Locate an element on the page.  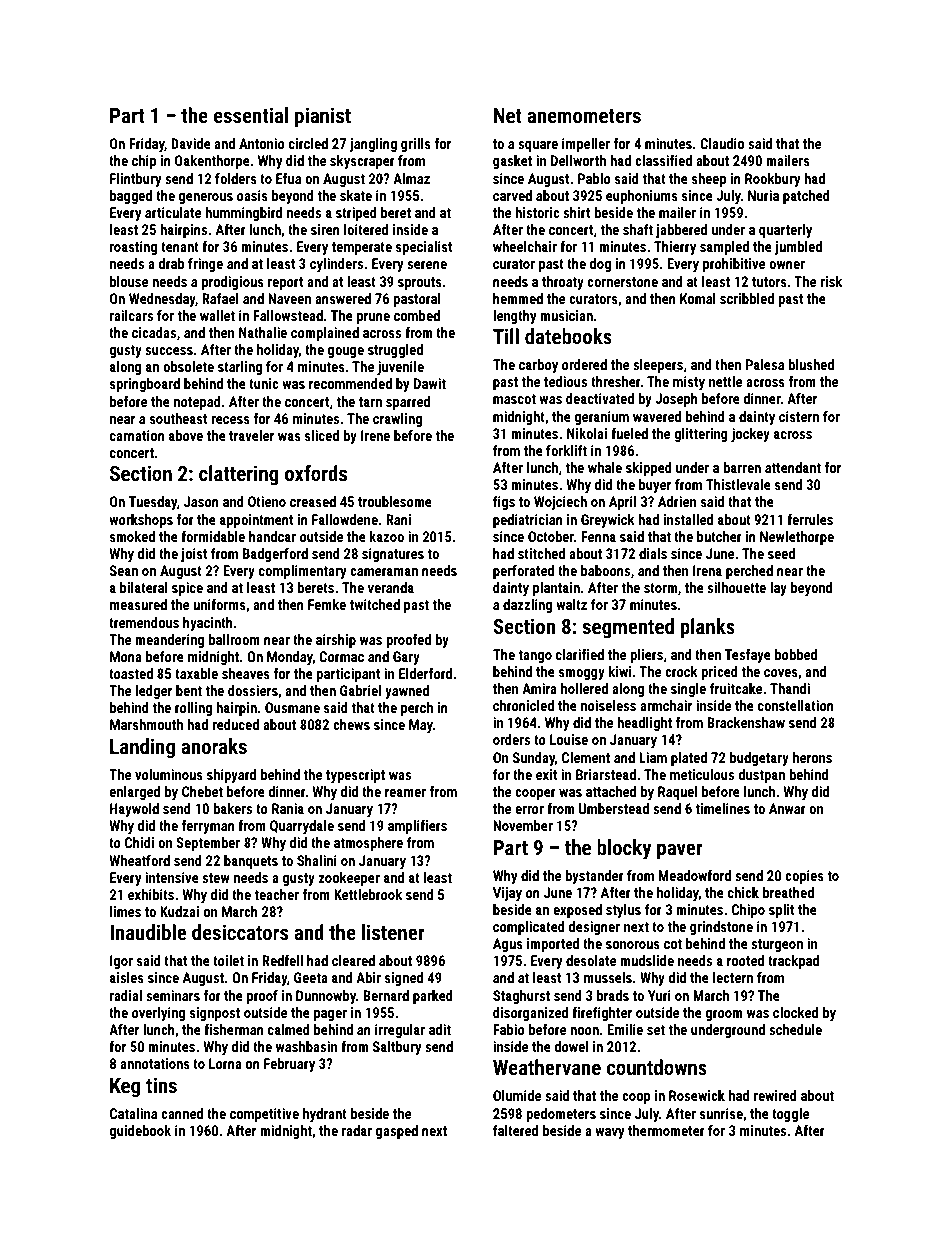
waltz is located at coordinates (571, 604).
